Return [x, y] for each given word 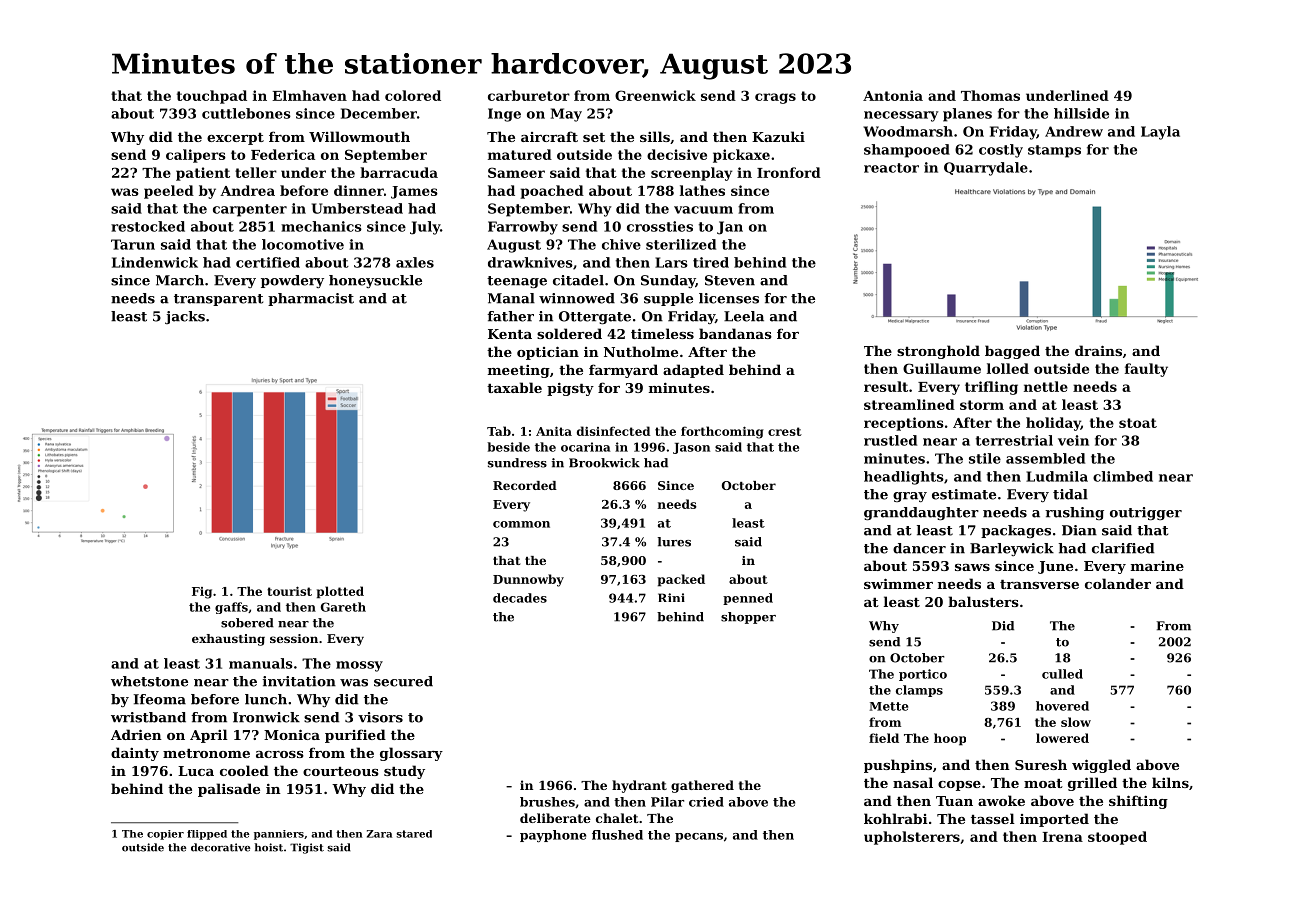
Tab [499, 431]
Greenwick [655, 95]
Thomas [990, 95]
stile [985, 458]
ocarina [585, 447]
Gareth [343, 607]
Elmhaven [309, 95]
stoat [1138, 423]
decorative [220, 847]
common [521, 524]
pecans [699, 837]
